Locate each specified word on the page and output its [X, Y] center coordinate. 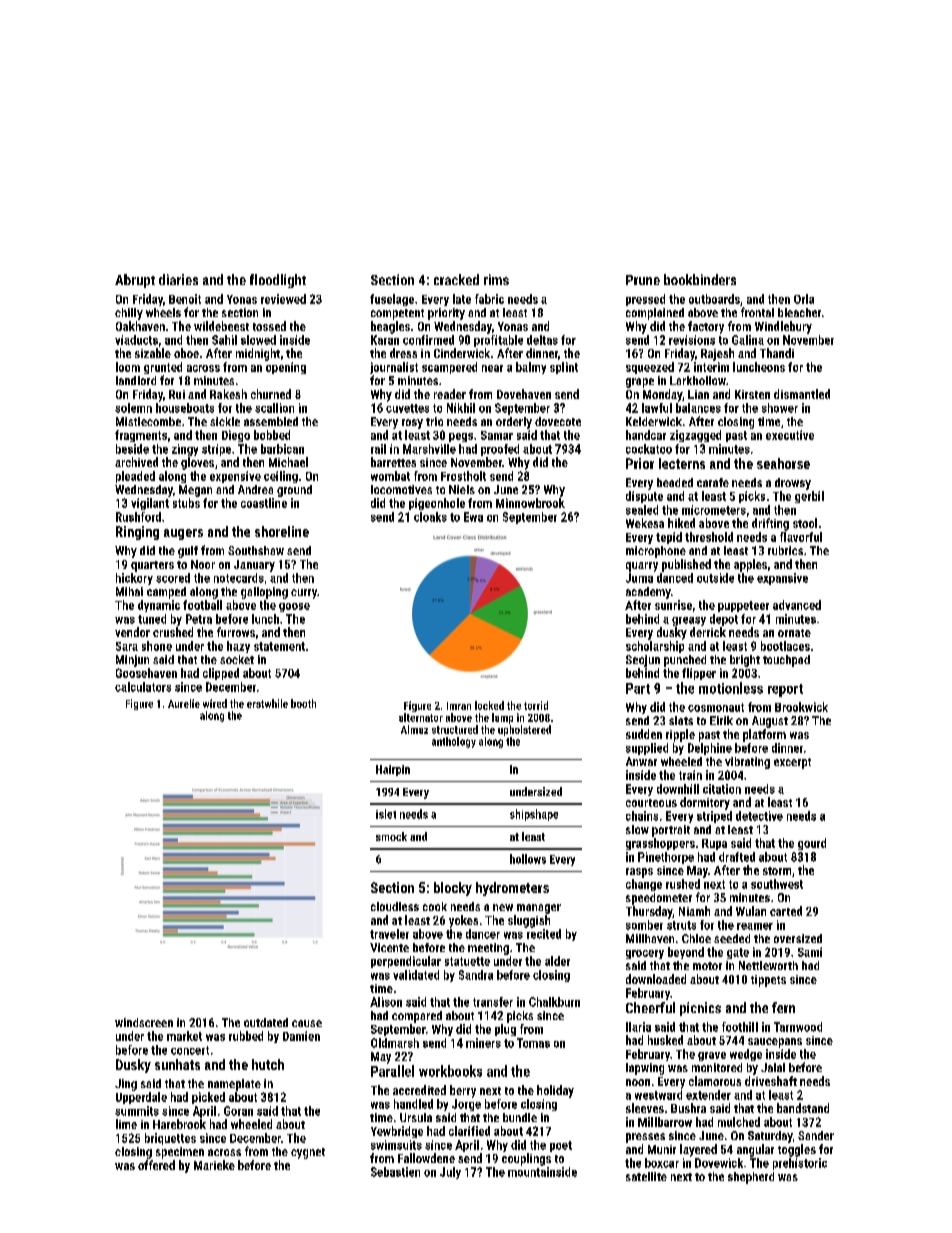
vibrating [747, 763]
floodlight [278, 281]
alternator [421, 717]
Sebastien [395, 1172]
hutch [268, 1064]
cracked [456, 279]
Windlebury [783, 327]
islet [386, 814]
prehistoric [800, 1164]
